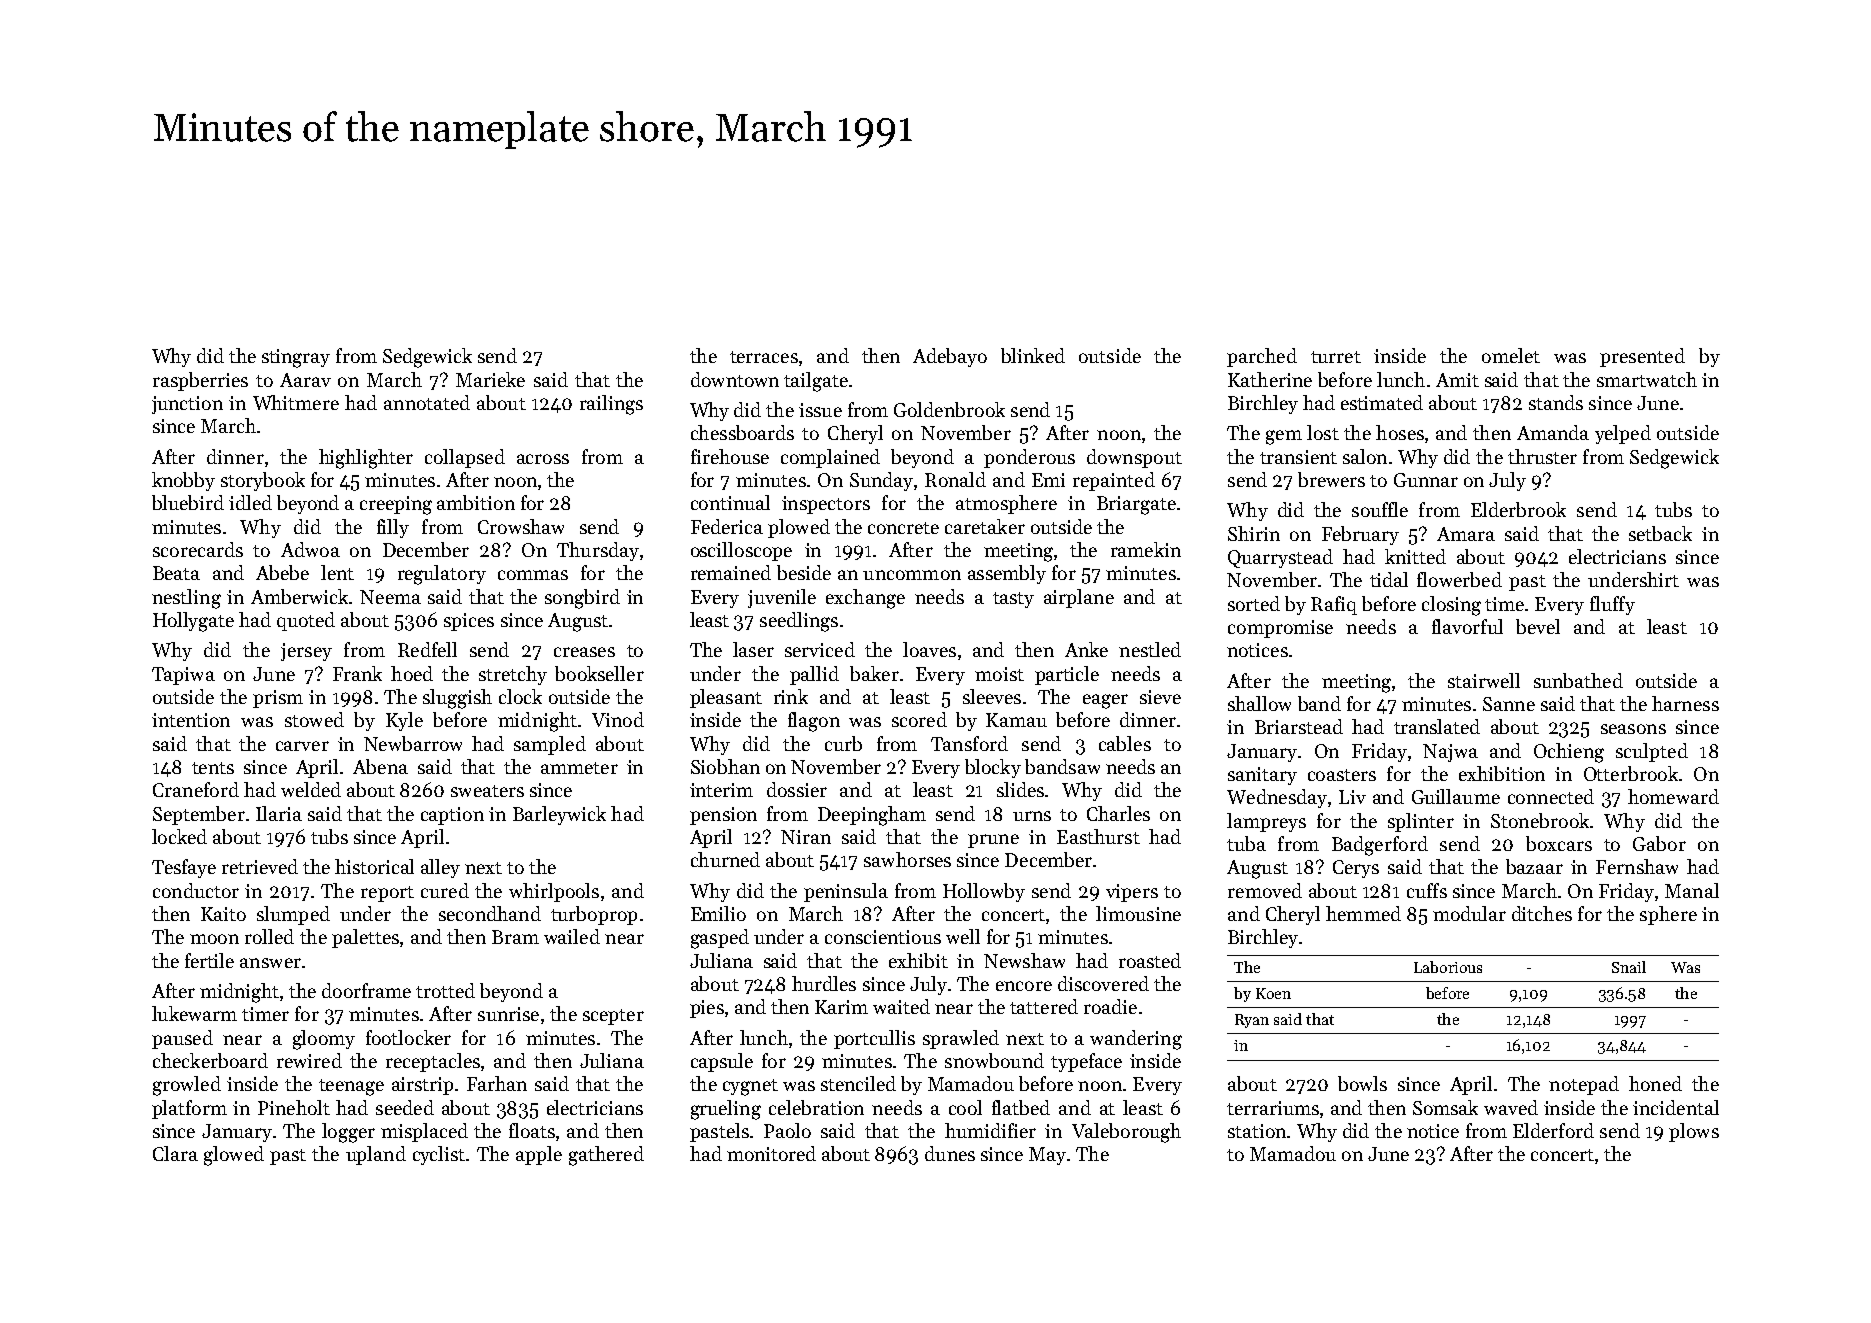  Describe the element at coordinates (539, 1155) in the document. I see `apple` at that location.
